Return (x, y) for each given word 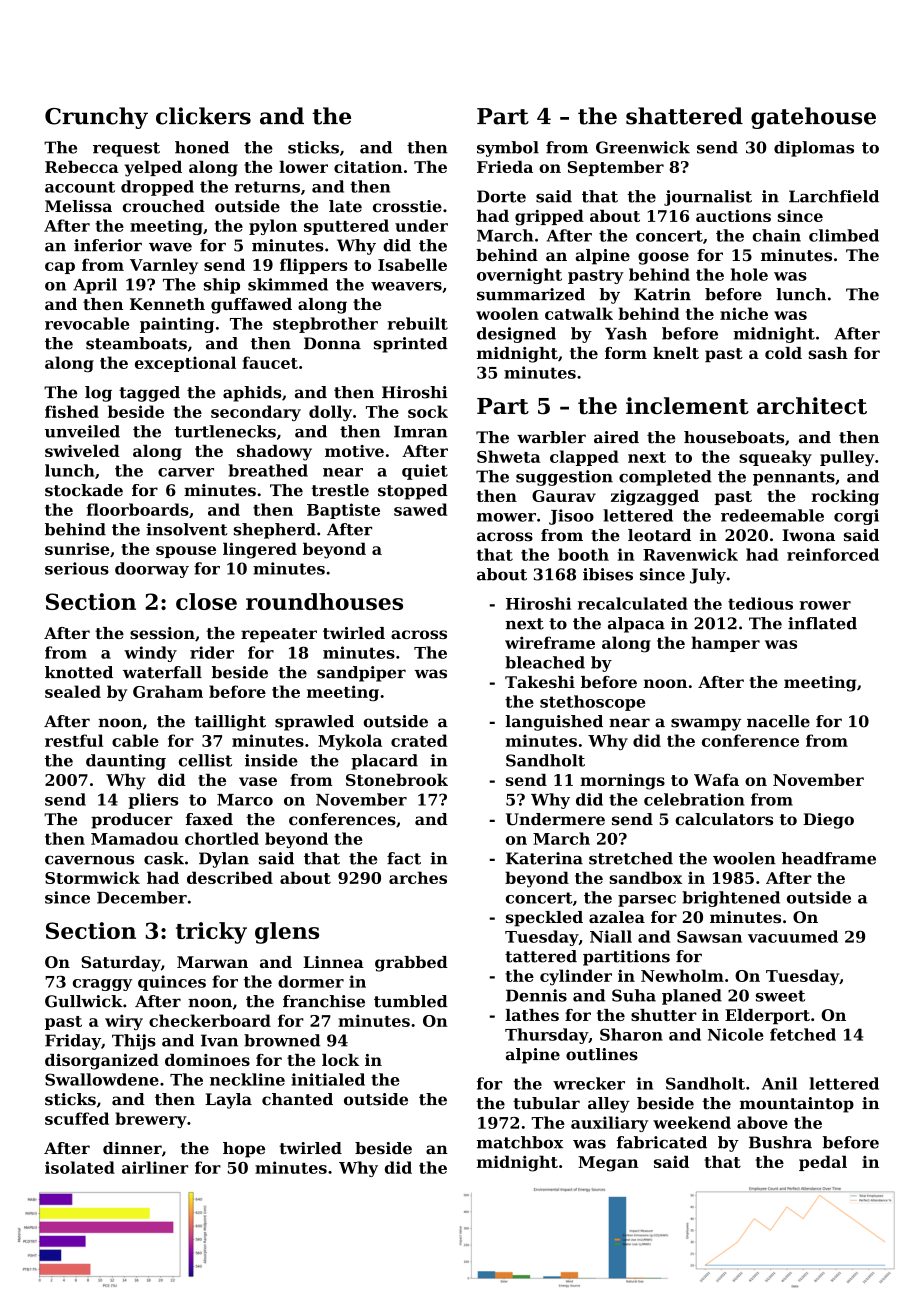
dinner (132, 1148)
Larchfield (834, 196)
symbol (508, 149)
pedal (823, 1163)
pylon (273, 227)
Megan (608, 1164)
